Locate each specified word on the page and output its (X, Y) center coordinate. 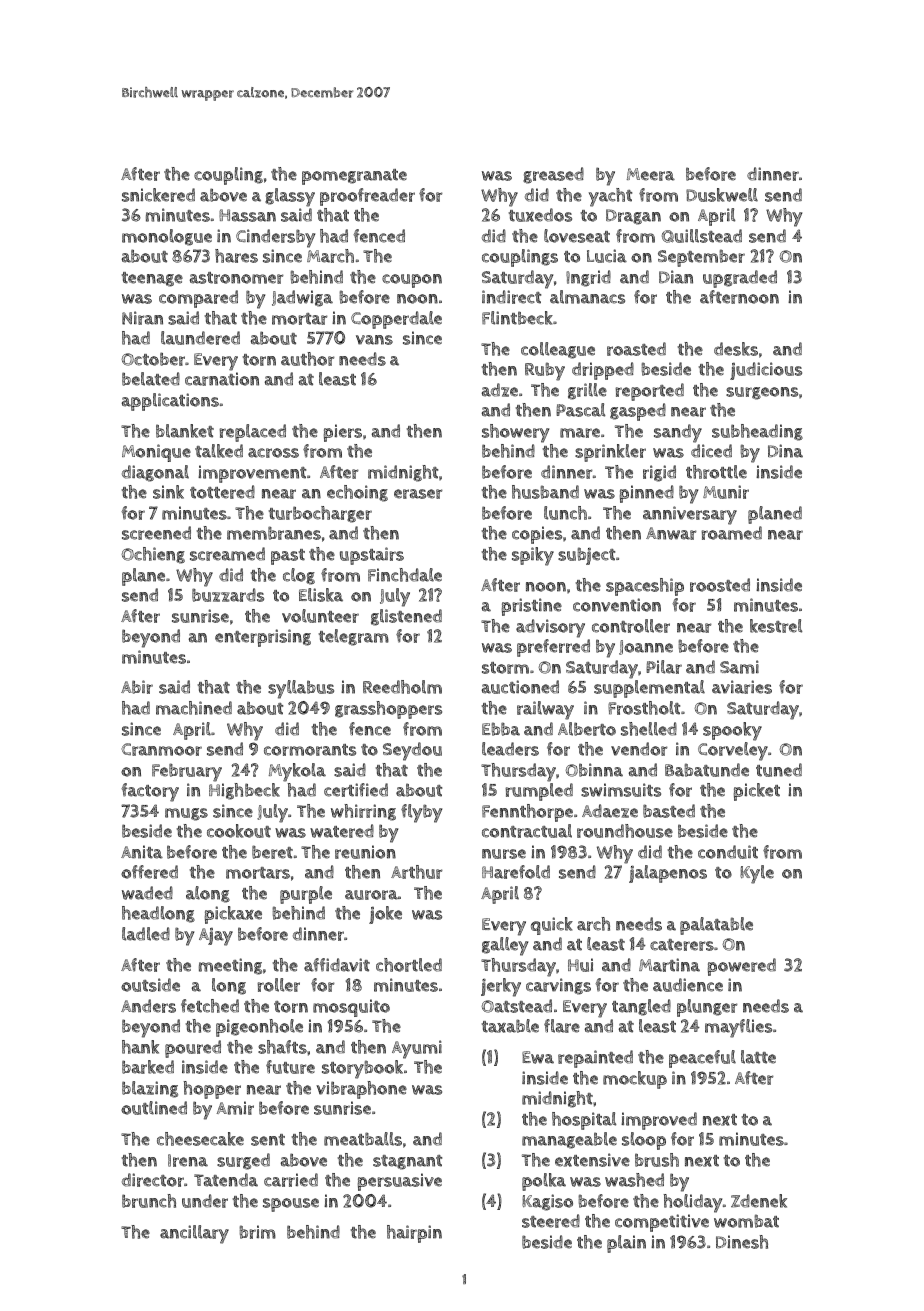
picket (757, 792)
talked (219, 451)
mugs (186, 814)
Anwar (671, 533)
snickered (158, 195)
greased (553, 175)
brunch (149, 1201)
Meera (651, 174)
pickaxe (233, 915)
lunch (565, 513)
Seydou (412, 751)
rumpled (539, 792)
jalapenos (668, 874)
